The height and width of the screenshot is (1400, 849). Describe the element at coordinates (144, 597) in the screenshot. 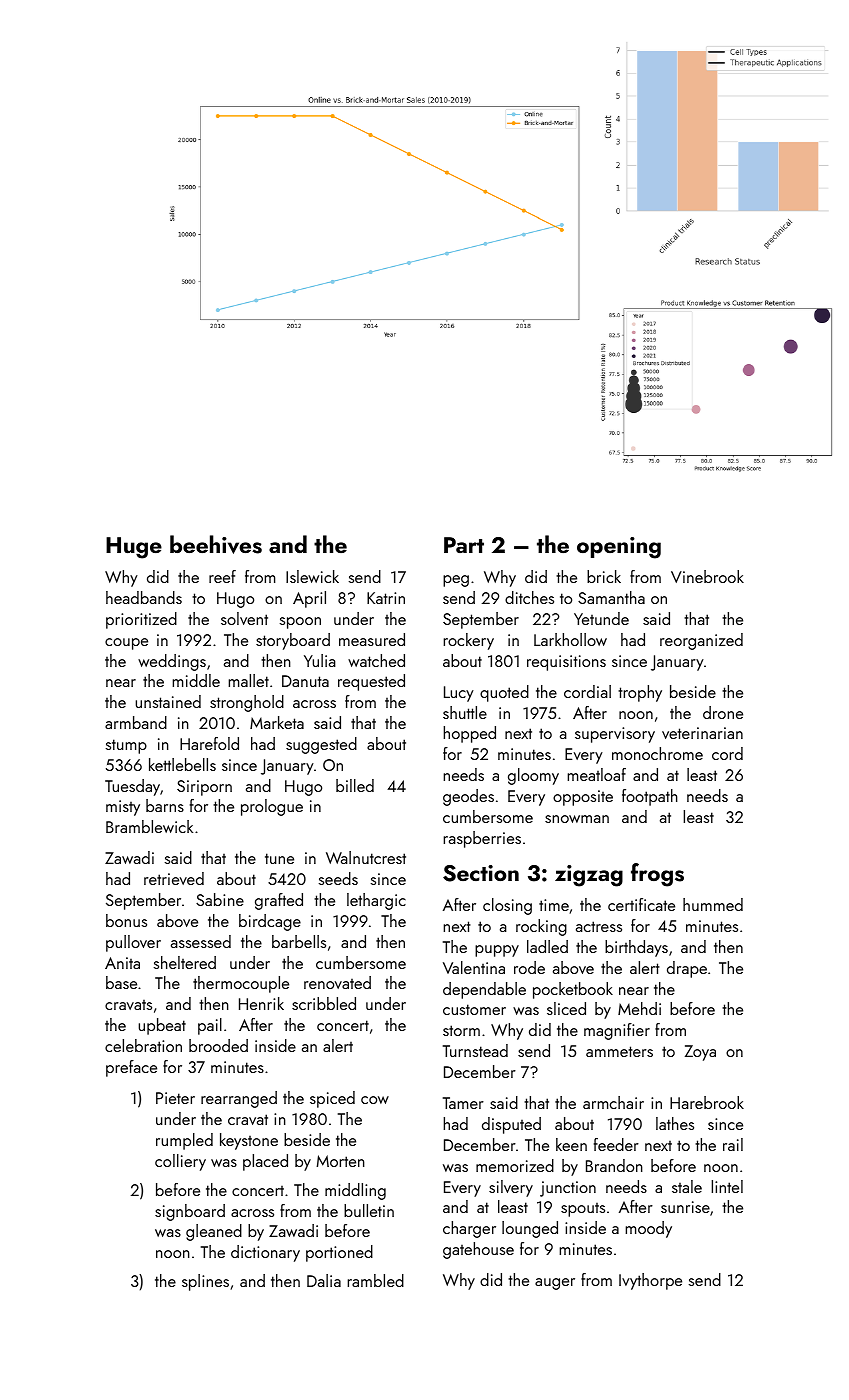

I see `headbands` at that location.
